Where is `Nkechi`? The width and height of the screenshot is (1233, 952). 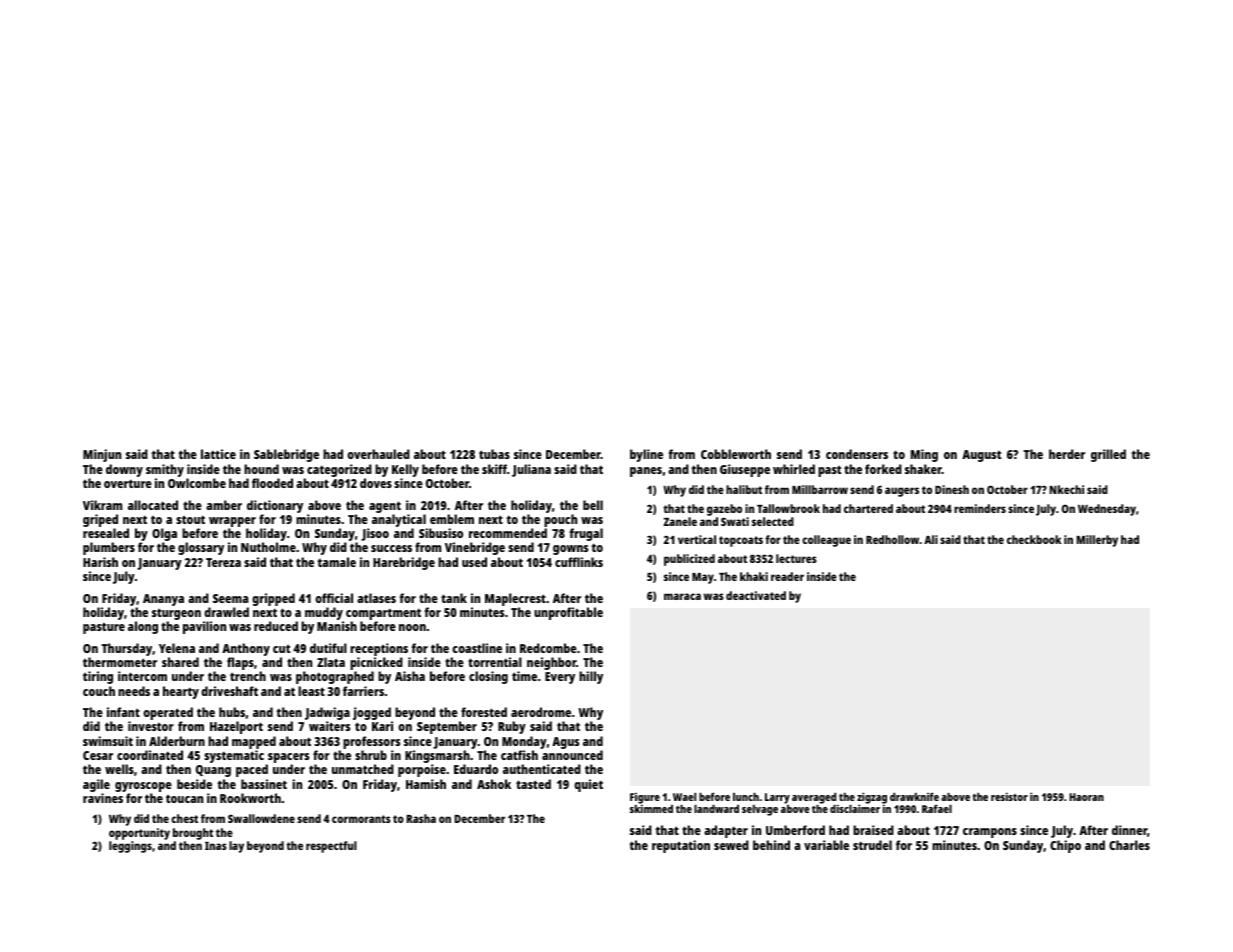 Nkechi is located at coordinates (1066, 489).
